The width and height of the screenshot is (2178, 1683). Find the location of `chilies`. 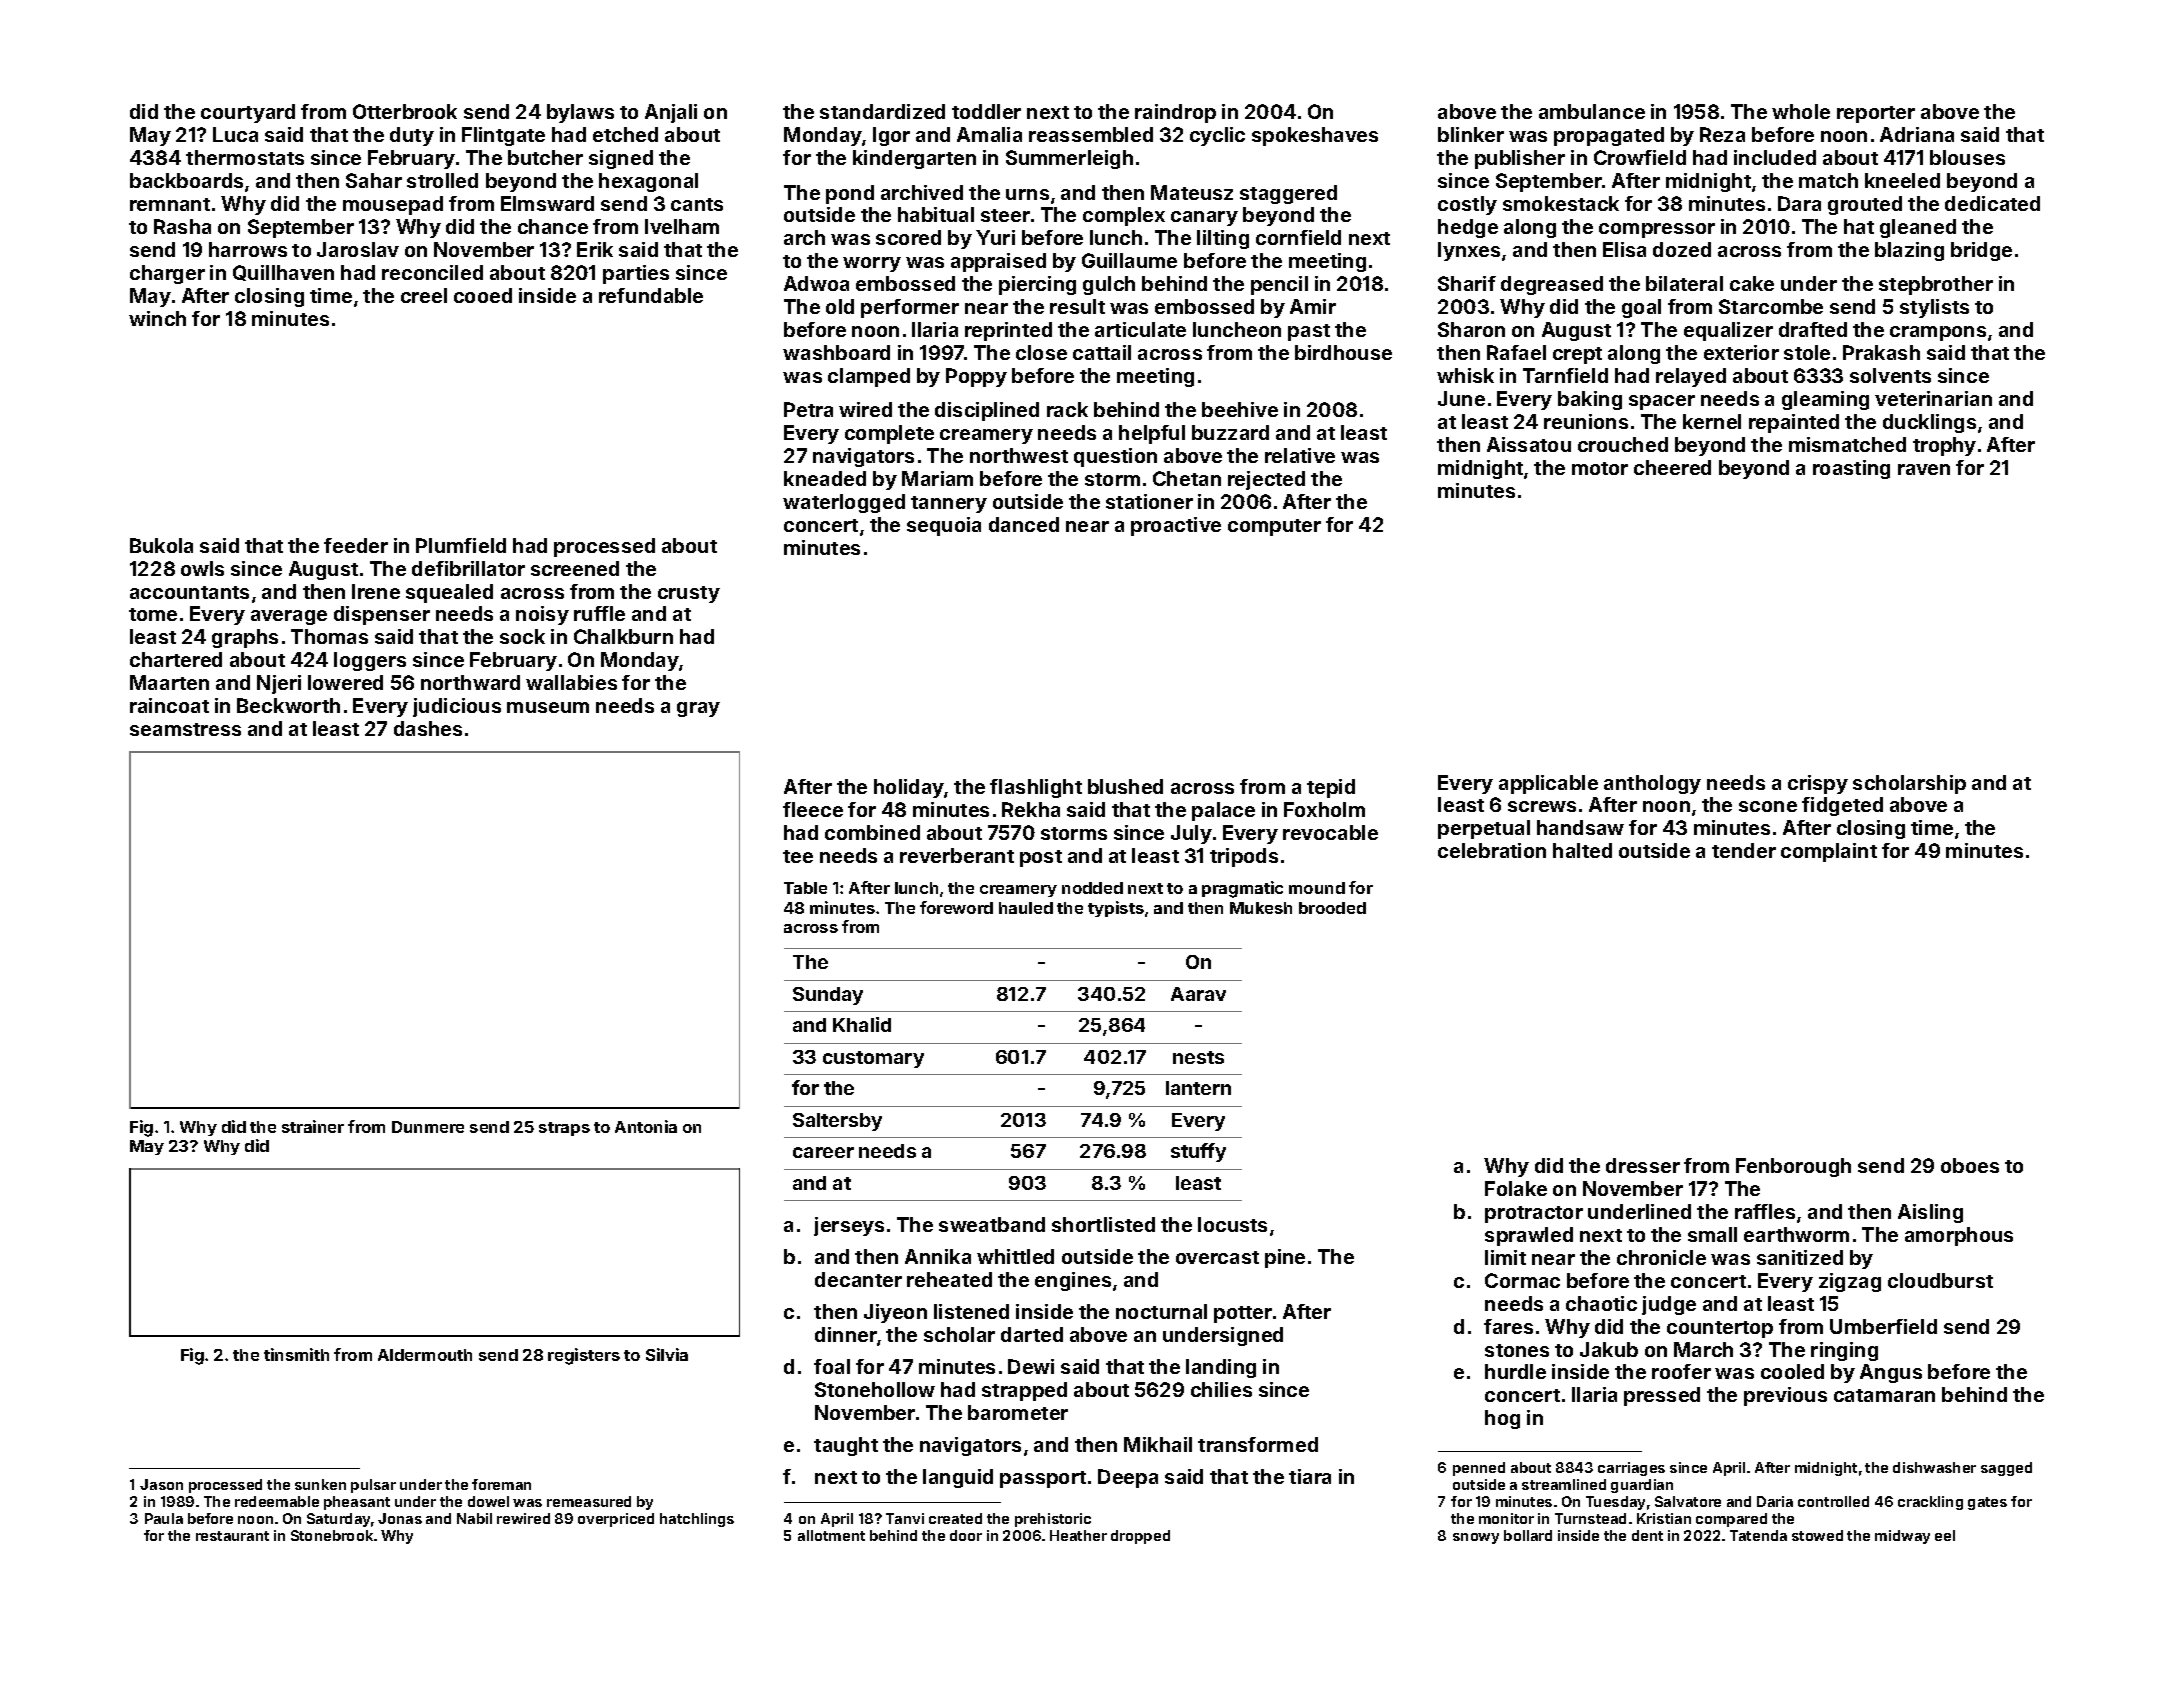

chilies is located at coordinates (1221, 1389).
